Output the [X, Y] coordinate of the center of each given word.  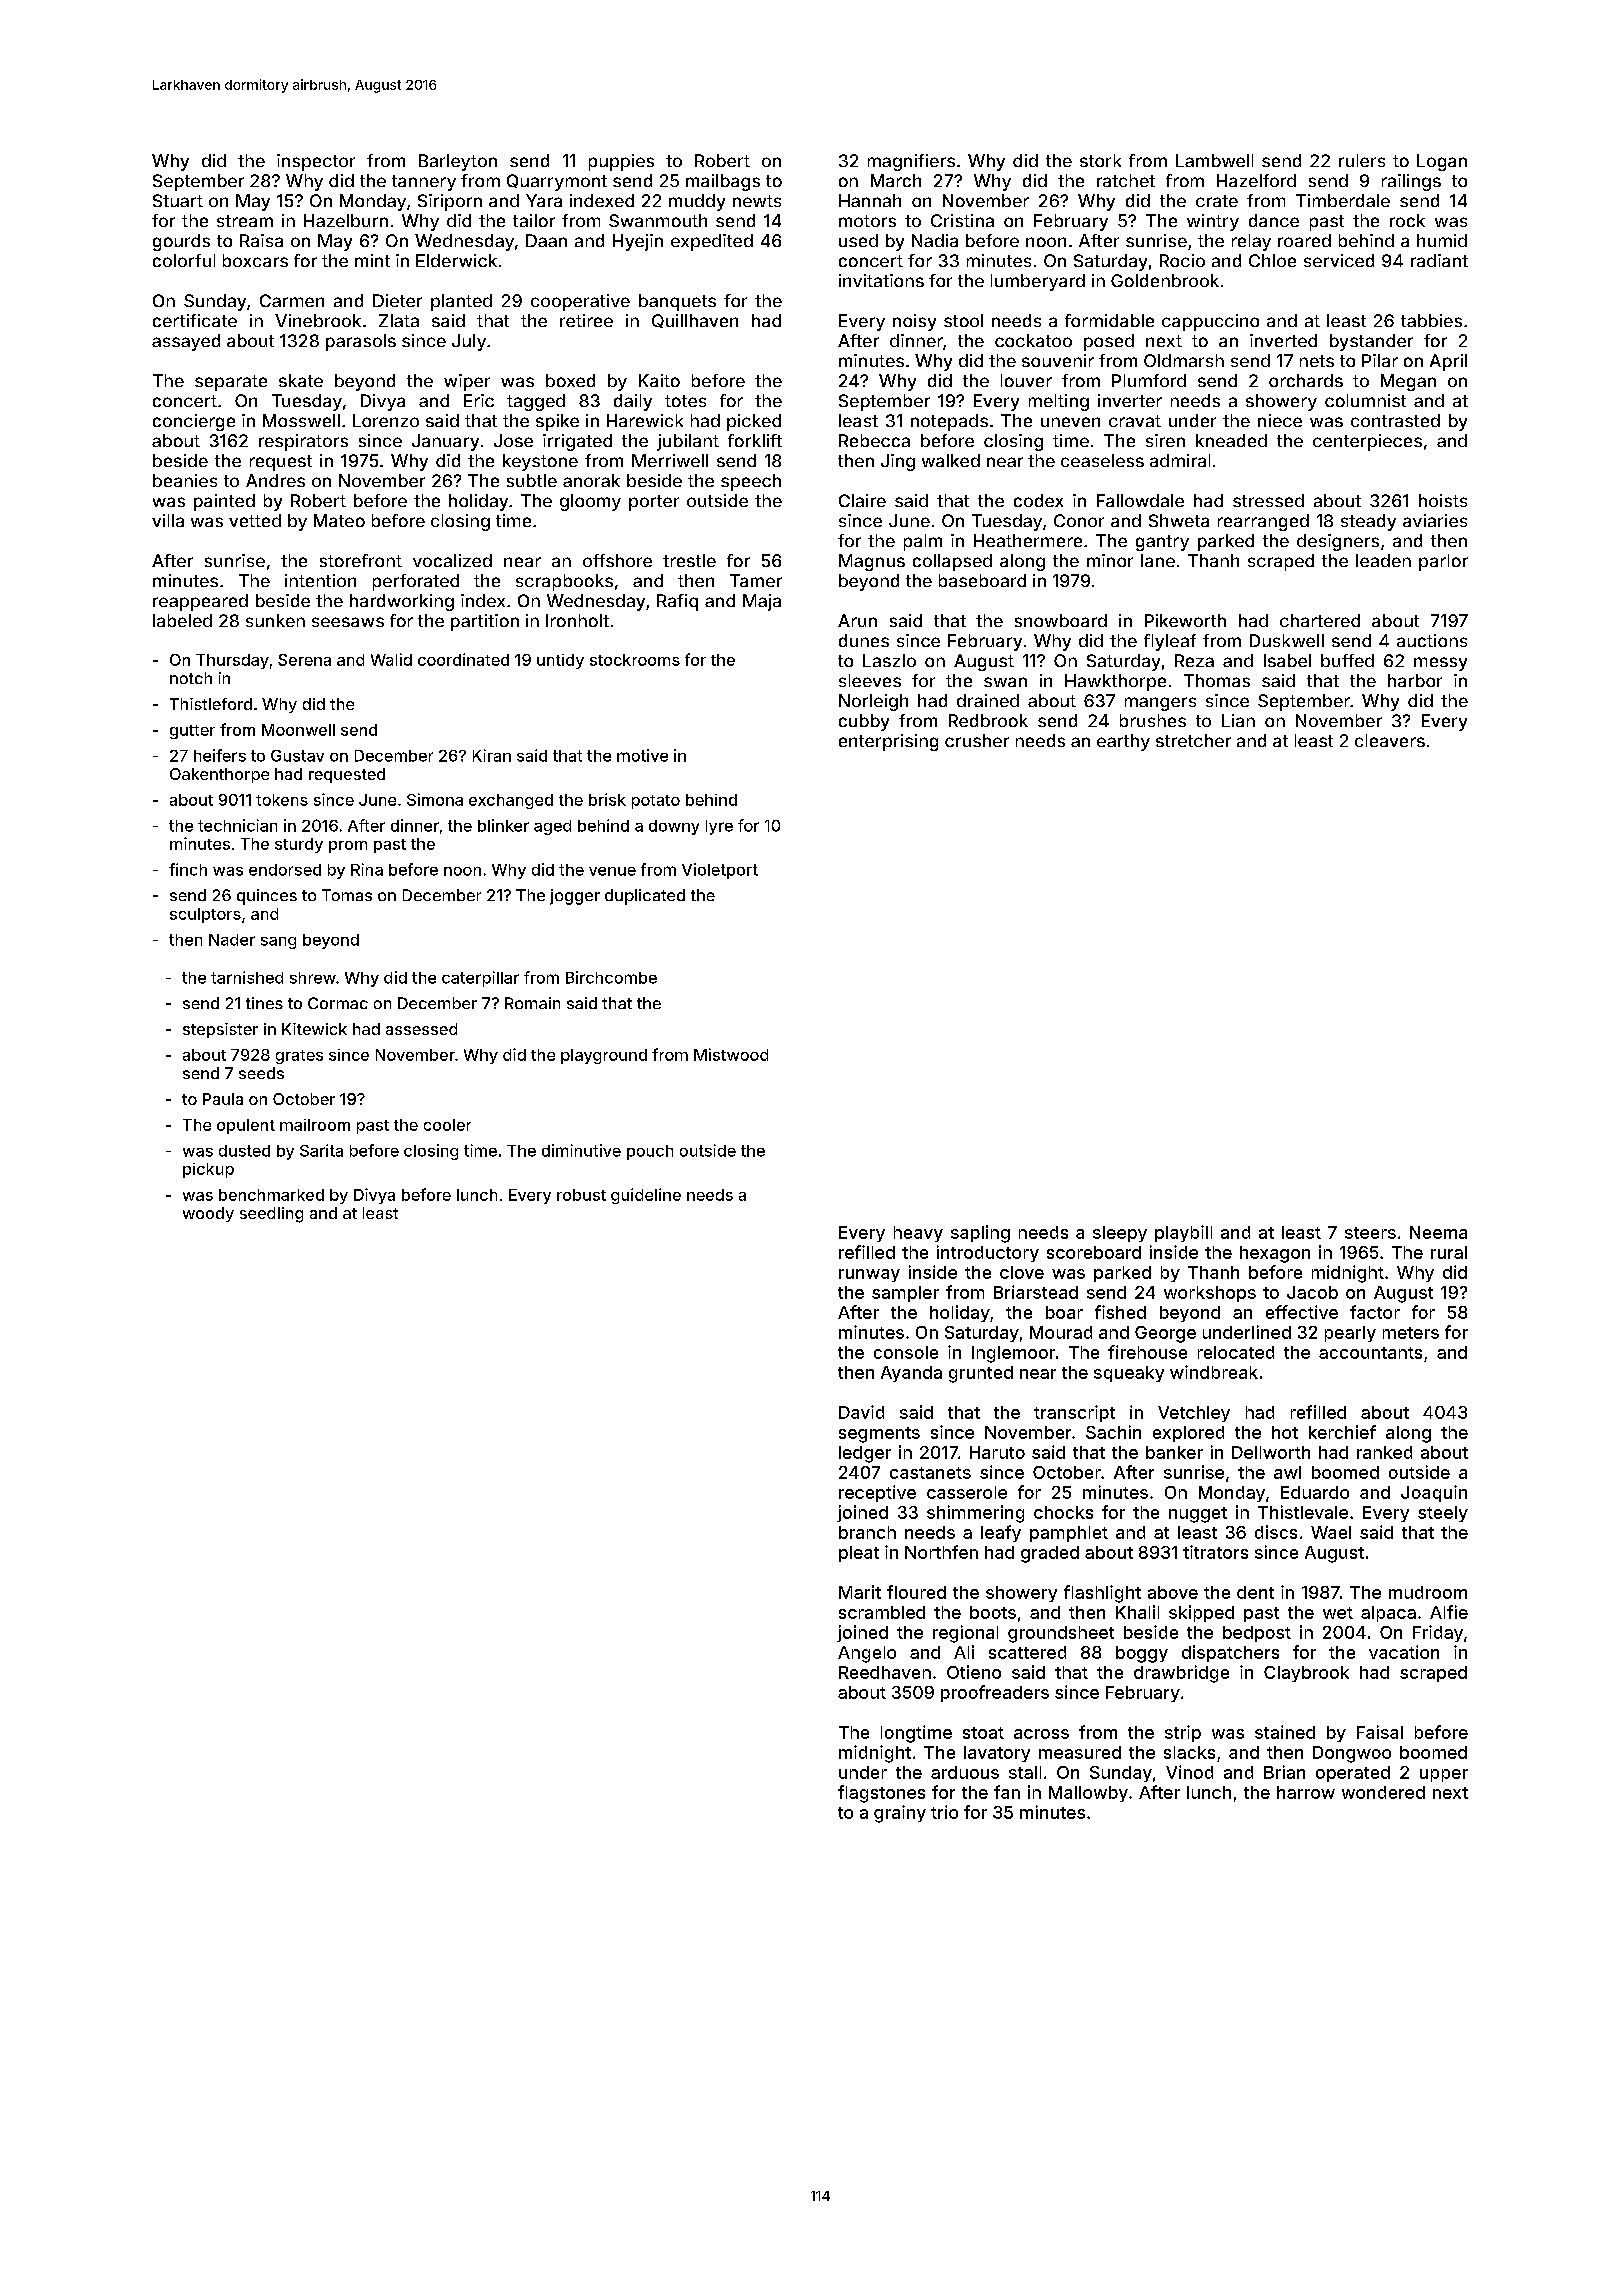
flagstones [881, 1794]
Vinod [1189, 1772]
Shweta [1179, 520]
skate [301, 380]
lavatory [997, 1754]
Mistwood [731, 1054]
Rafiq [677, 602]
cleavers [1390, 740]
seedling [271, 1215]
